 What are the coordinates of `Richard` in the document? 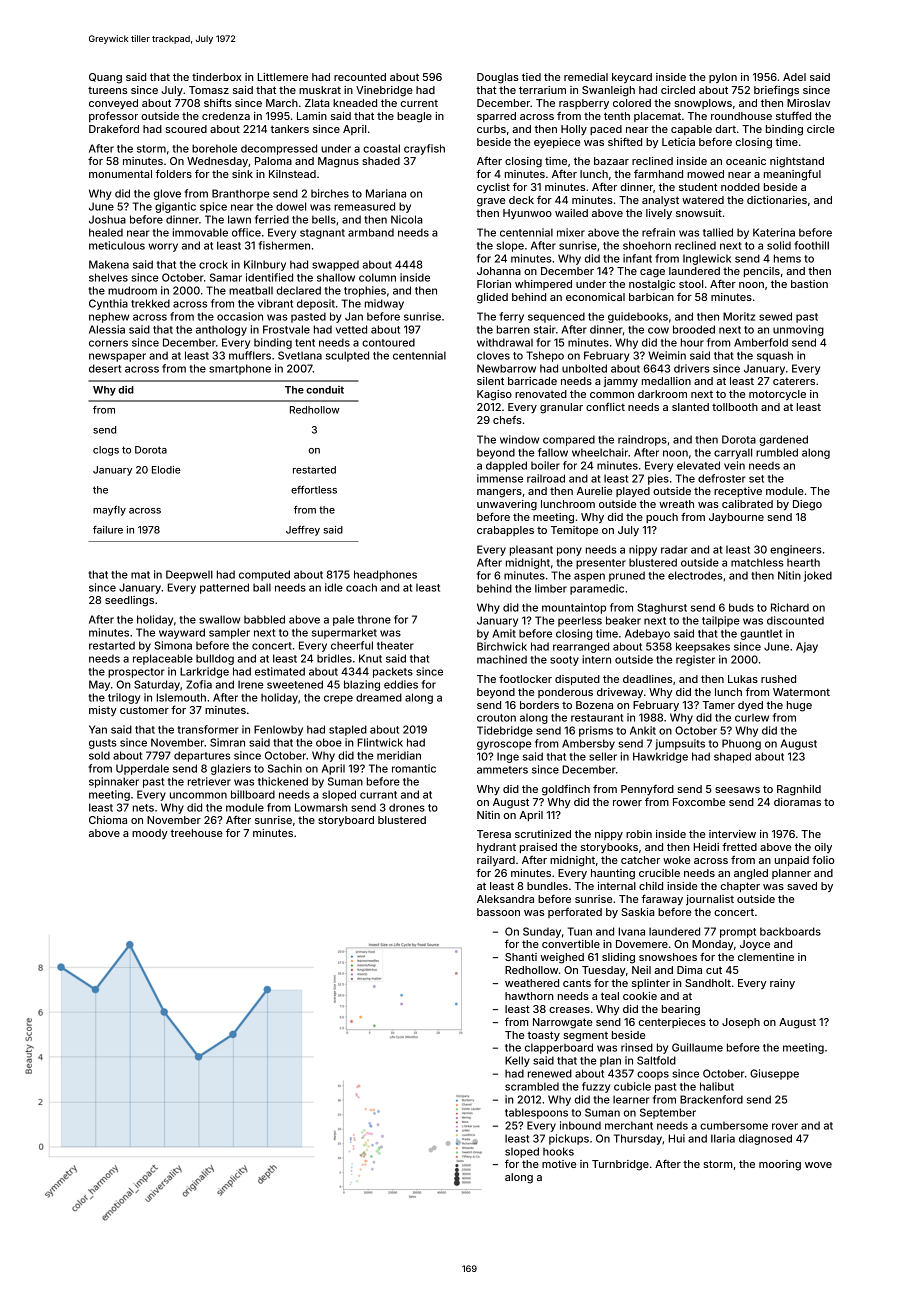 It's located at (790, 607).
